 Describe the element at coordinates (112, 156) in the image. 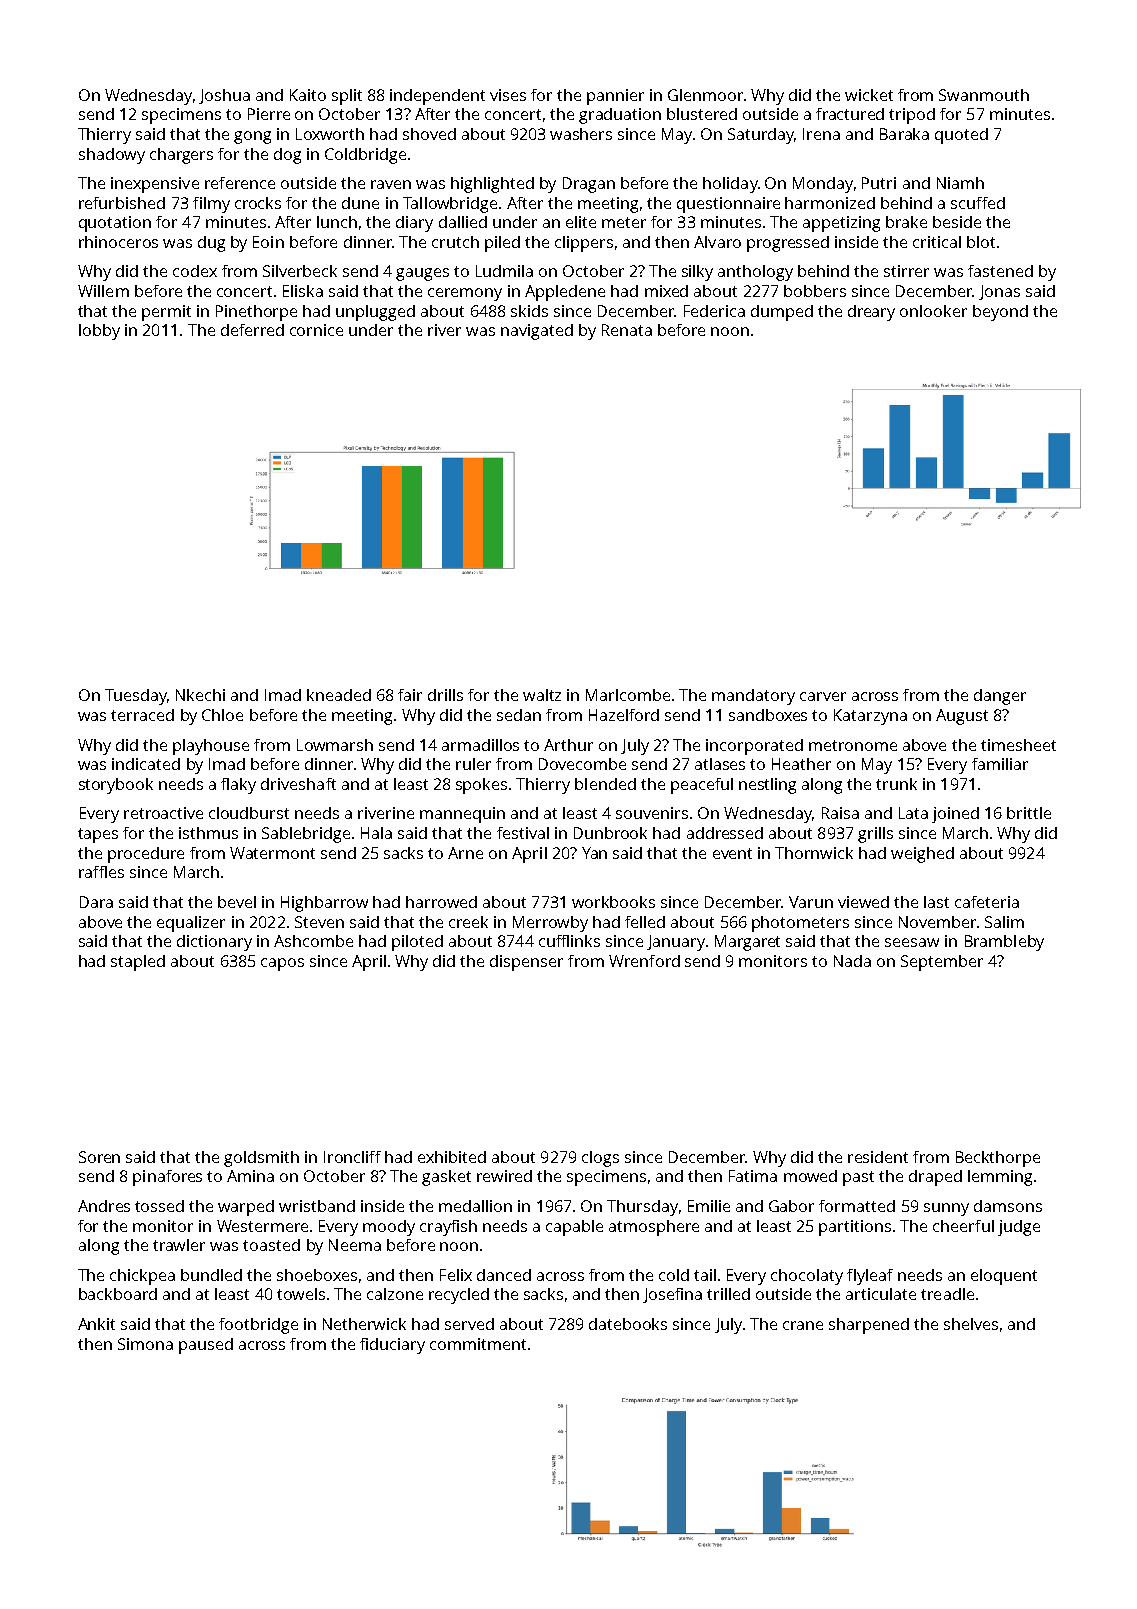

I see `shadowy` at that location.
